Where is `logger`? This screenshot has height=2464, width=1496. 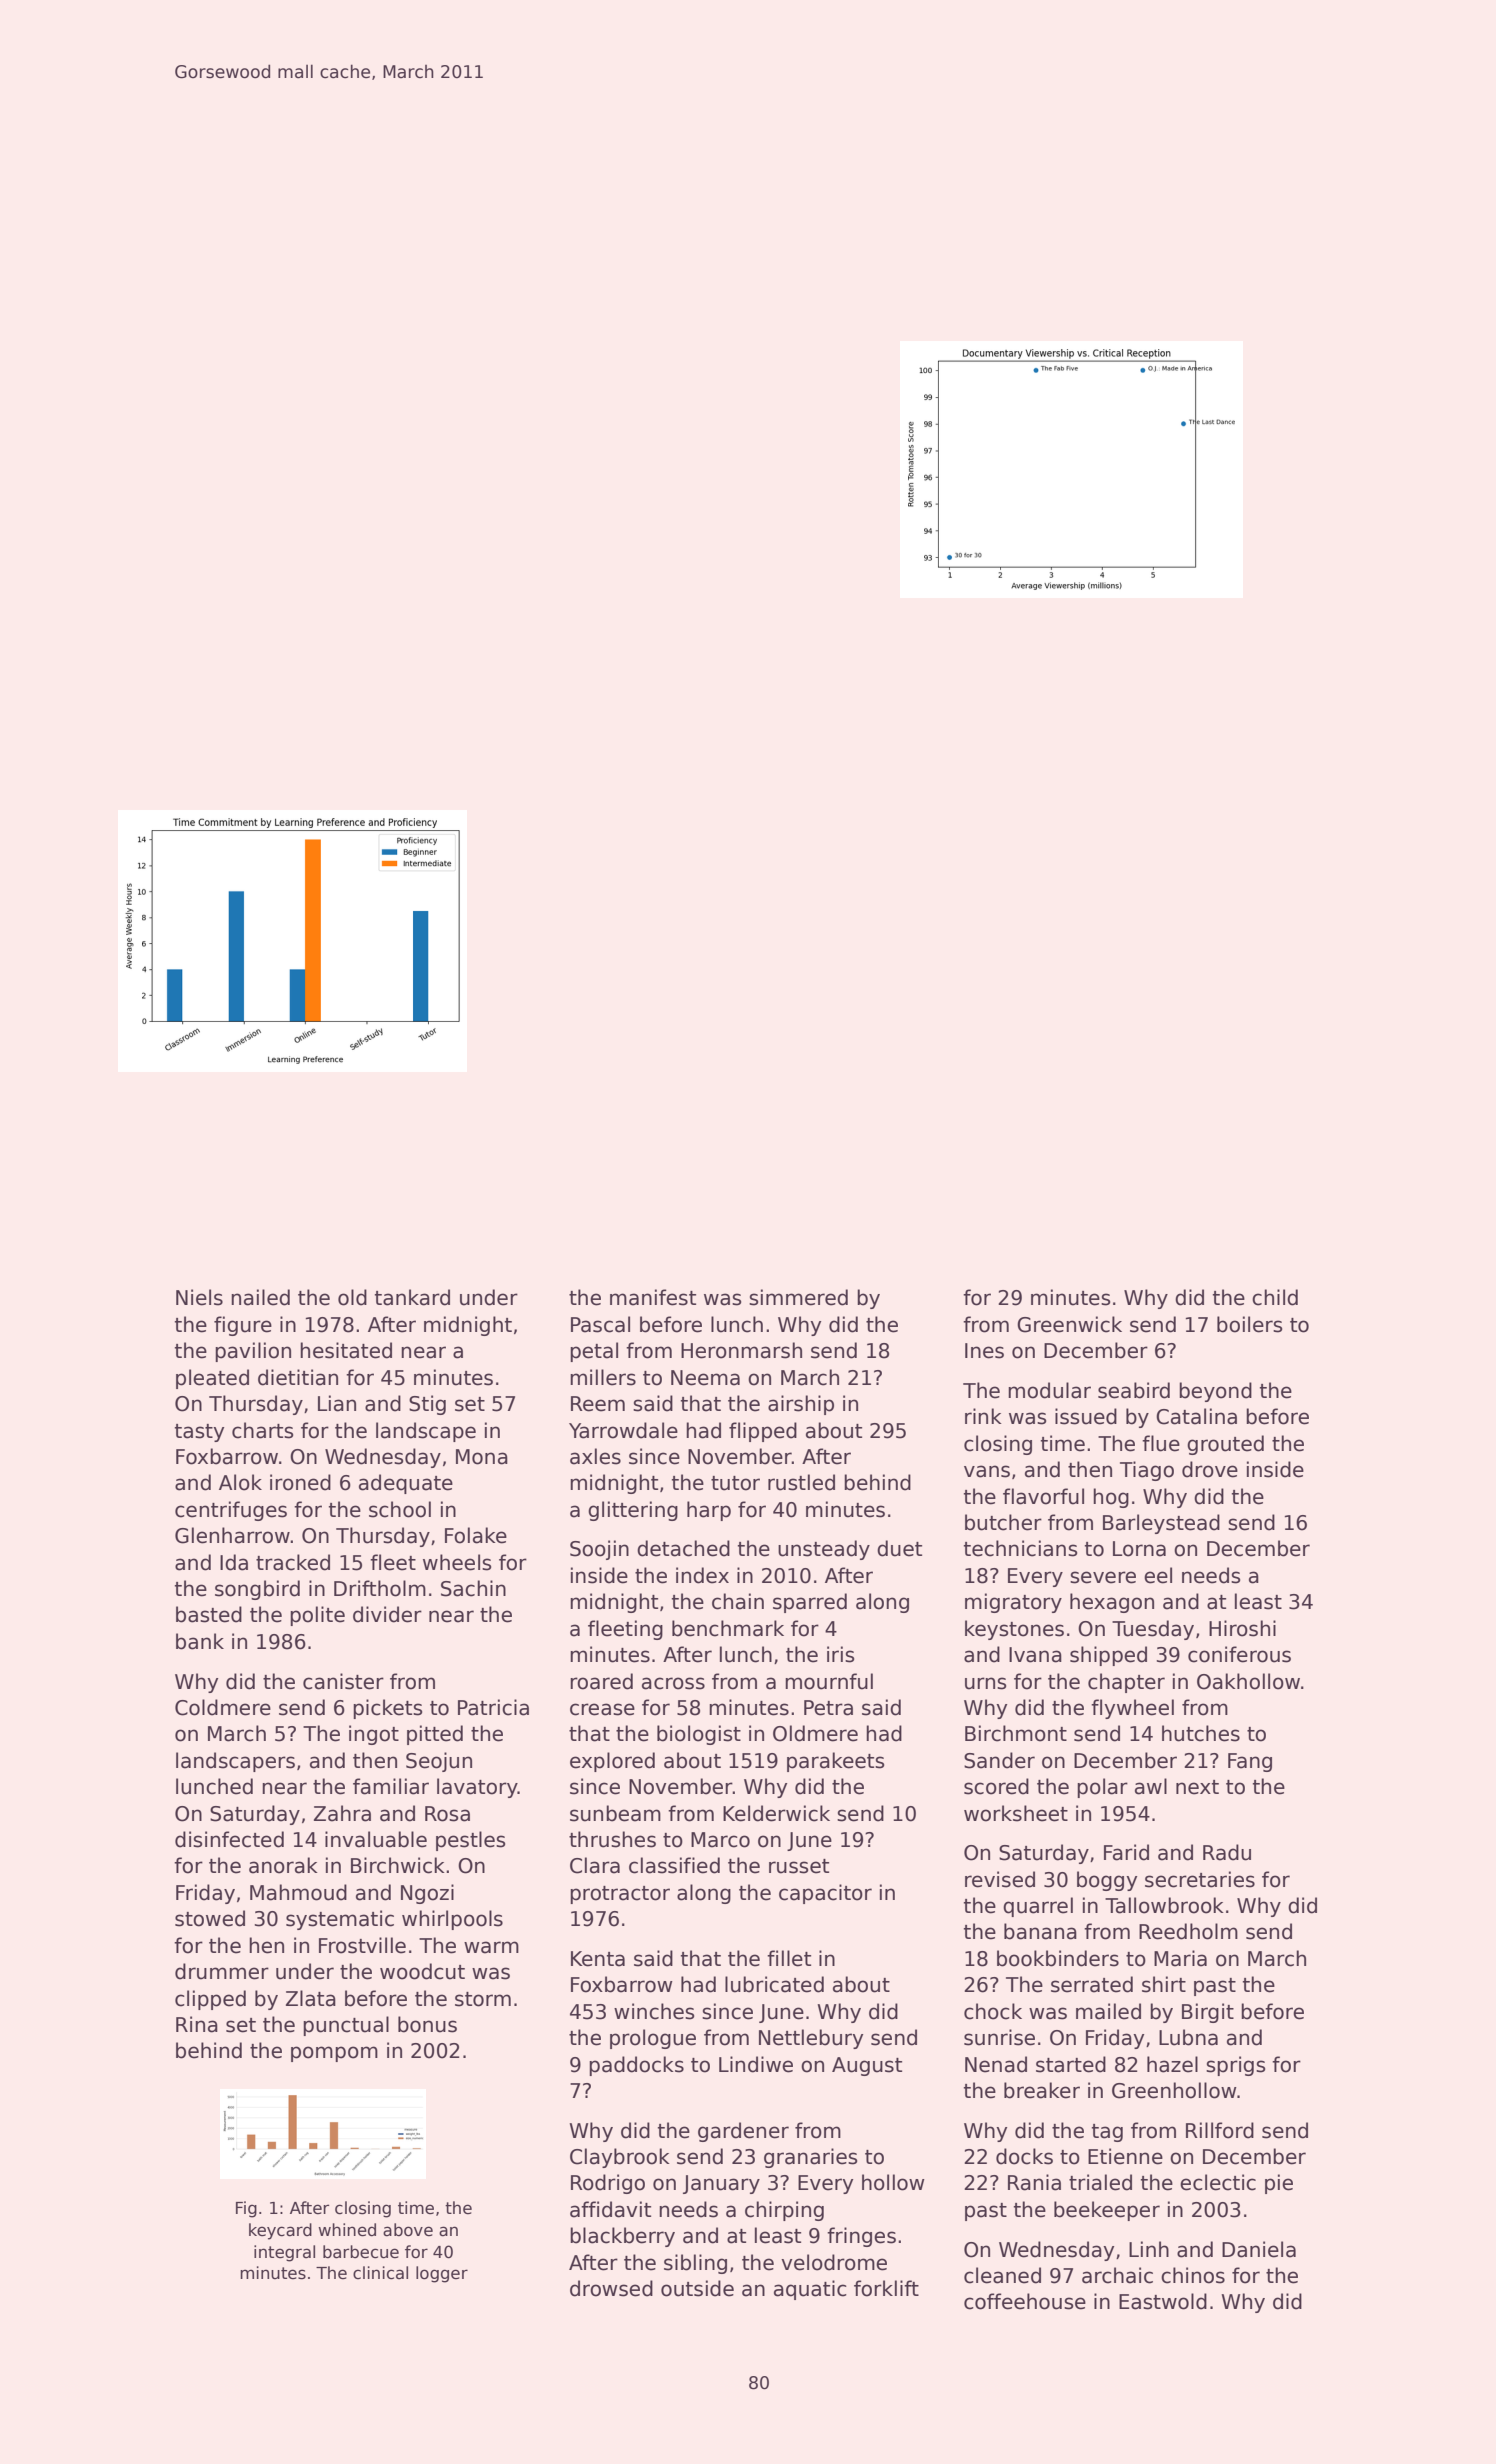 logger is located at coordinates (442, 2274).
